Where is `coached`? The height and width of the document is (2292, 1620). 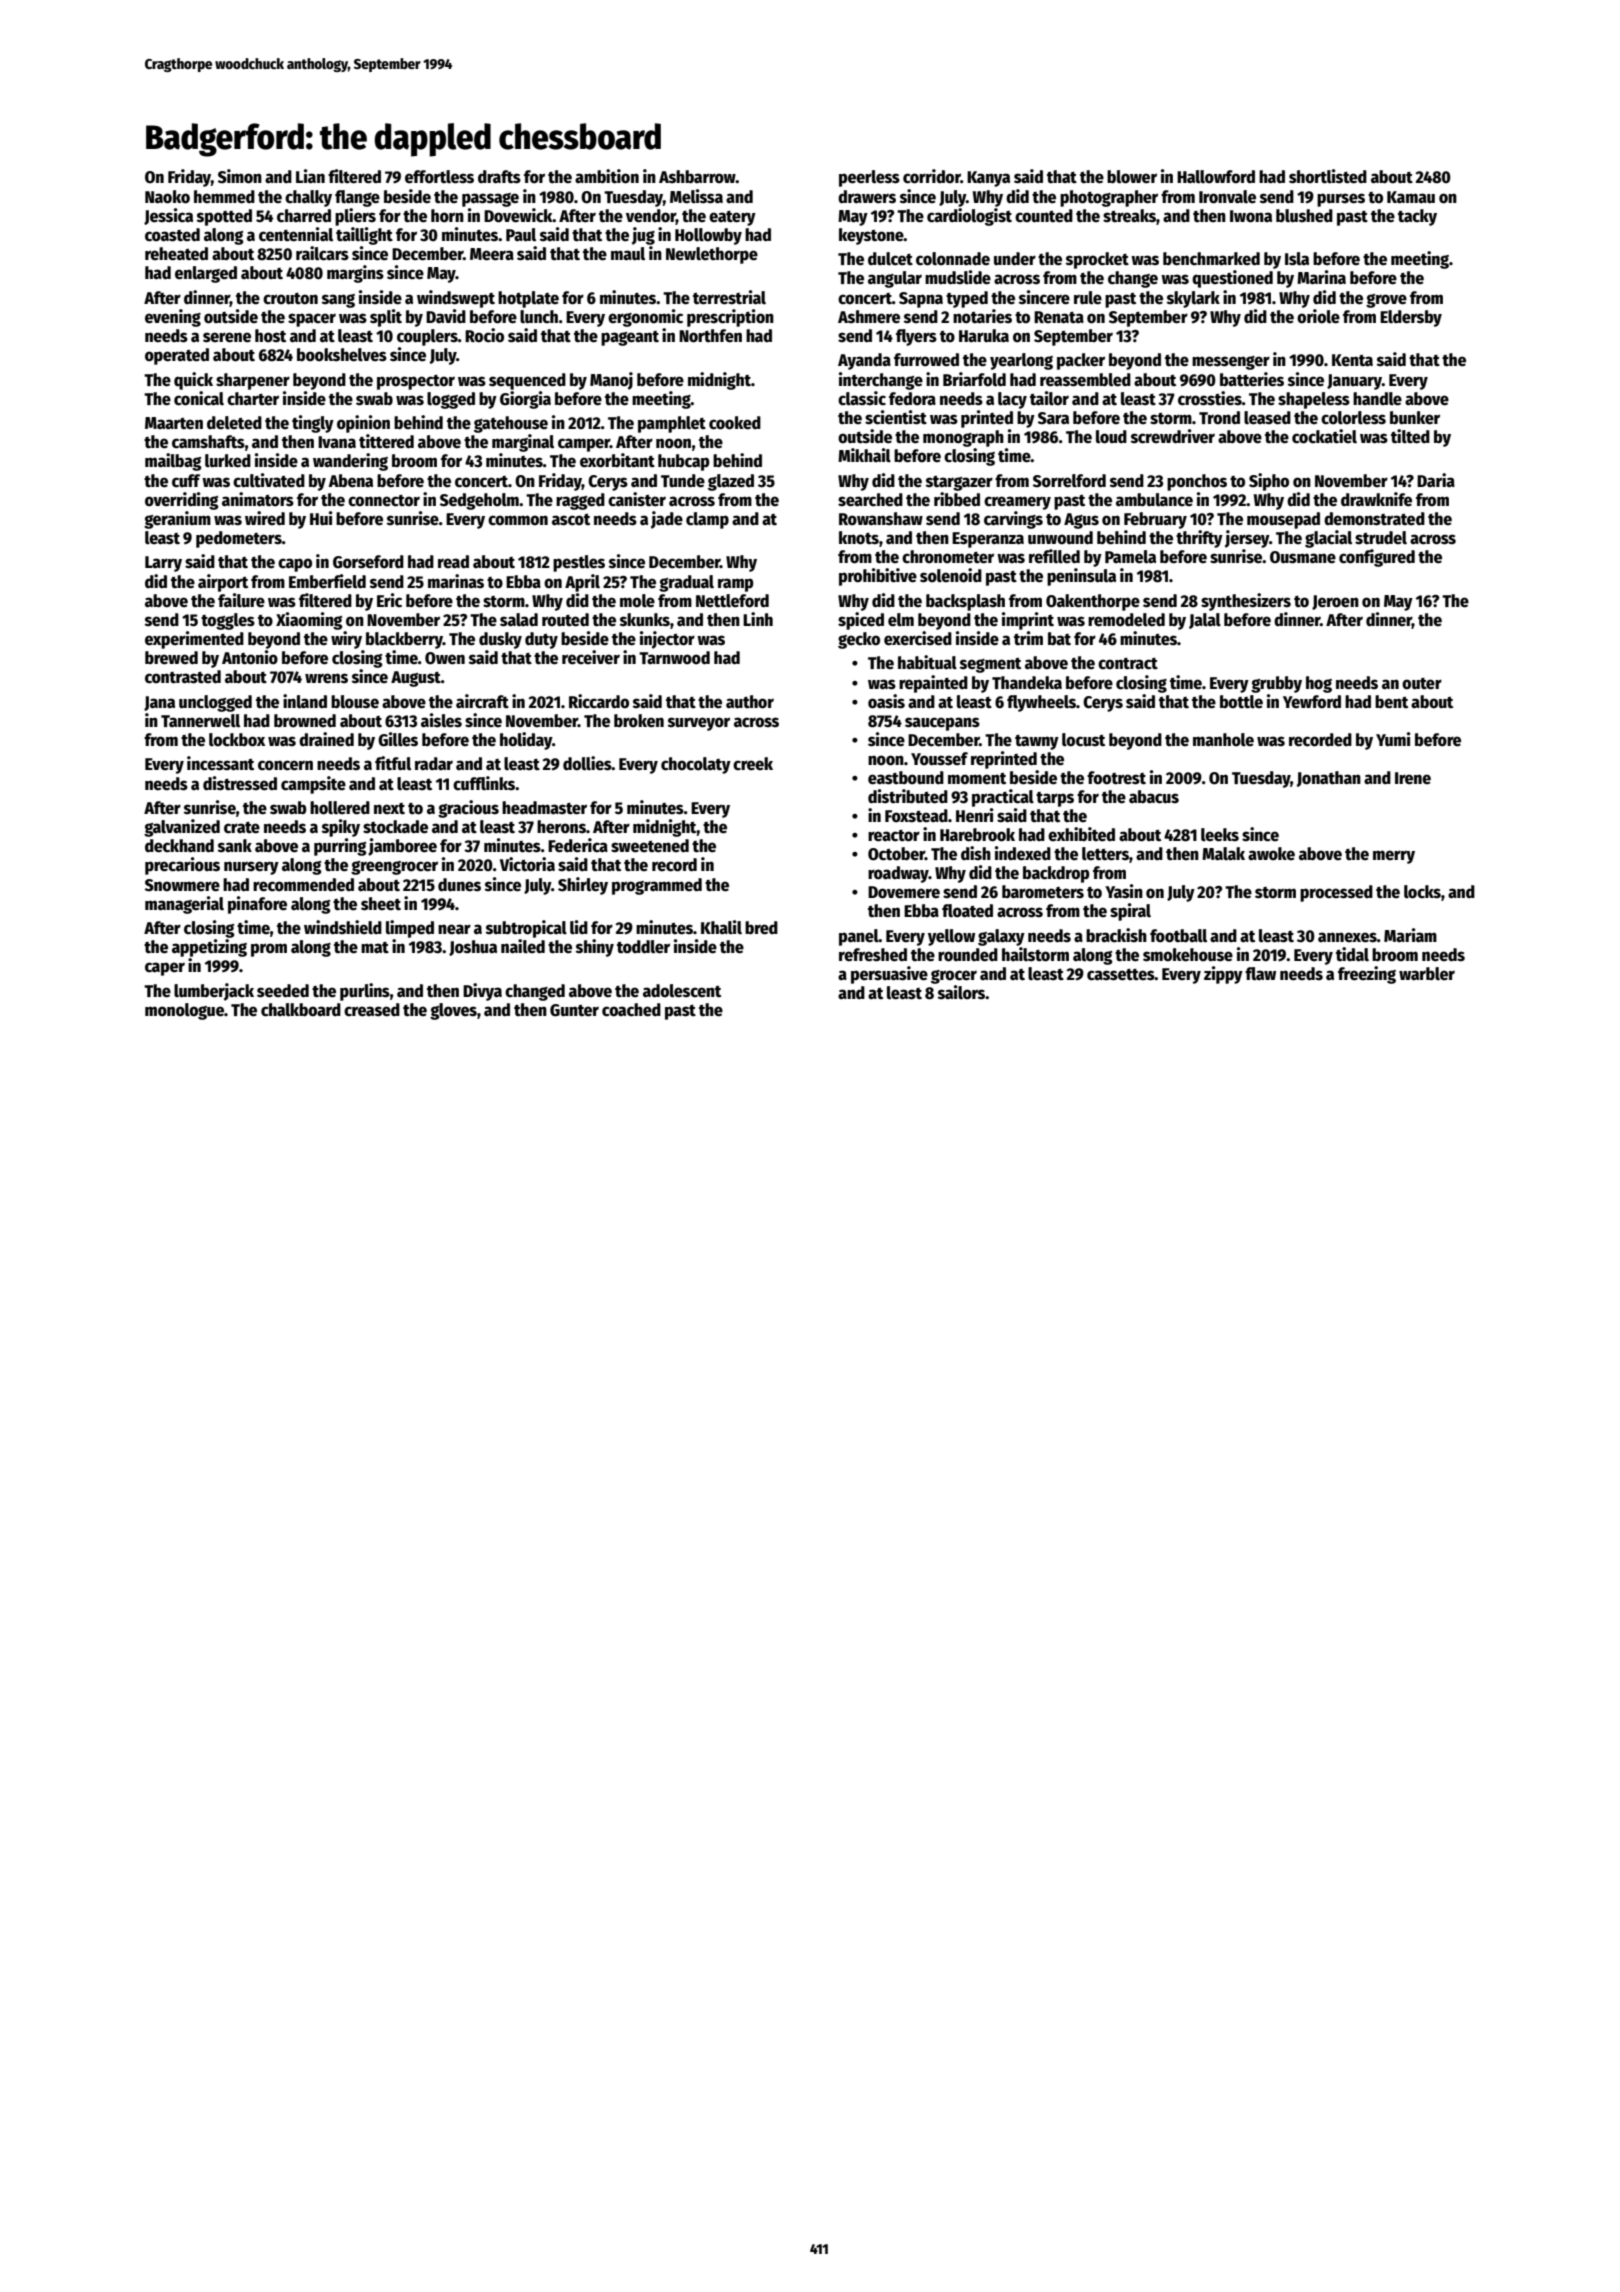
coached is located at coordinates (631, 1010).
